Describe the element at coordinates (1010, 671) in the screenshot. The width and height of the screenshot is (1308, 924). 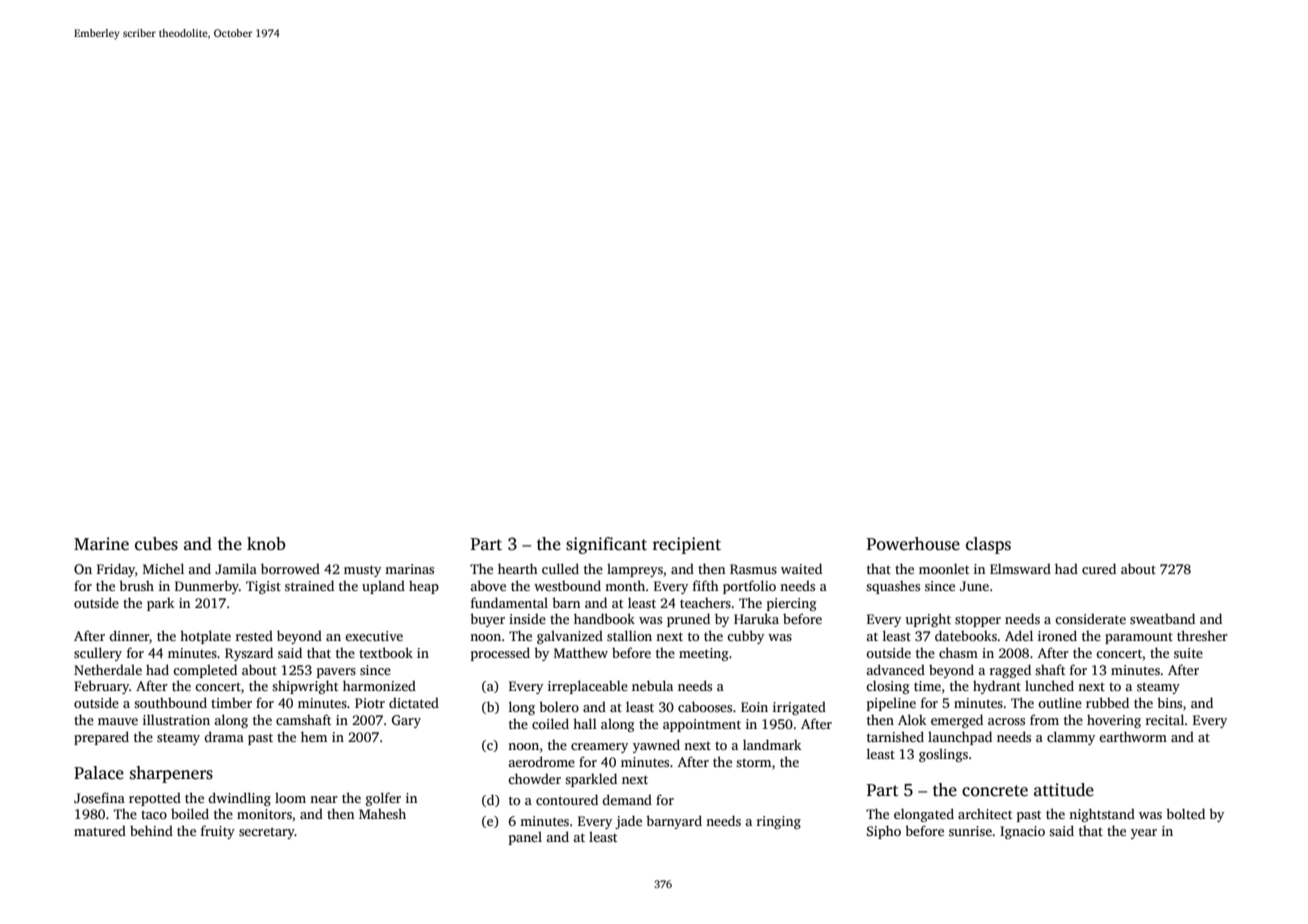
I see `ragged` at that location.
